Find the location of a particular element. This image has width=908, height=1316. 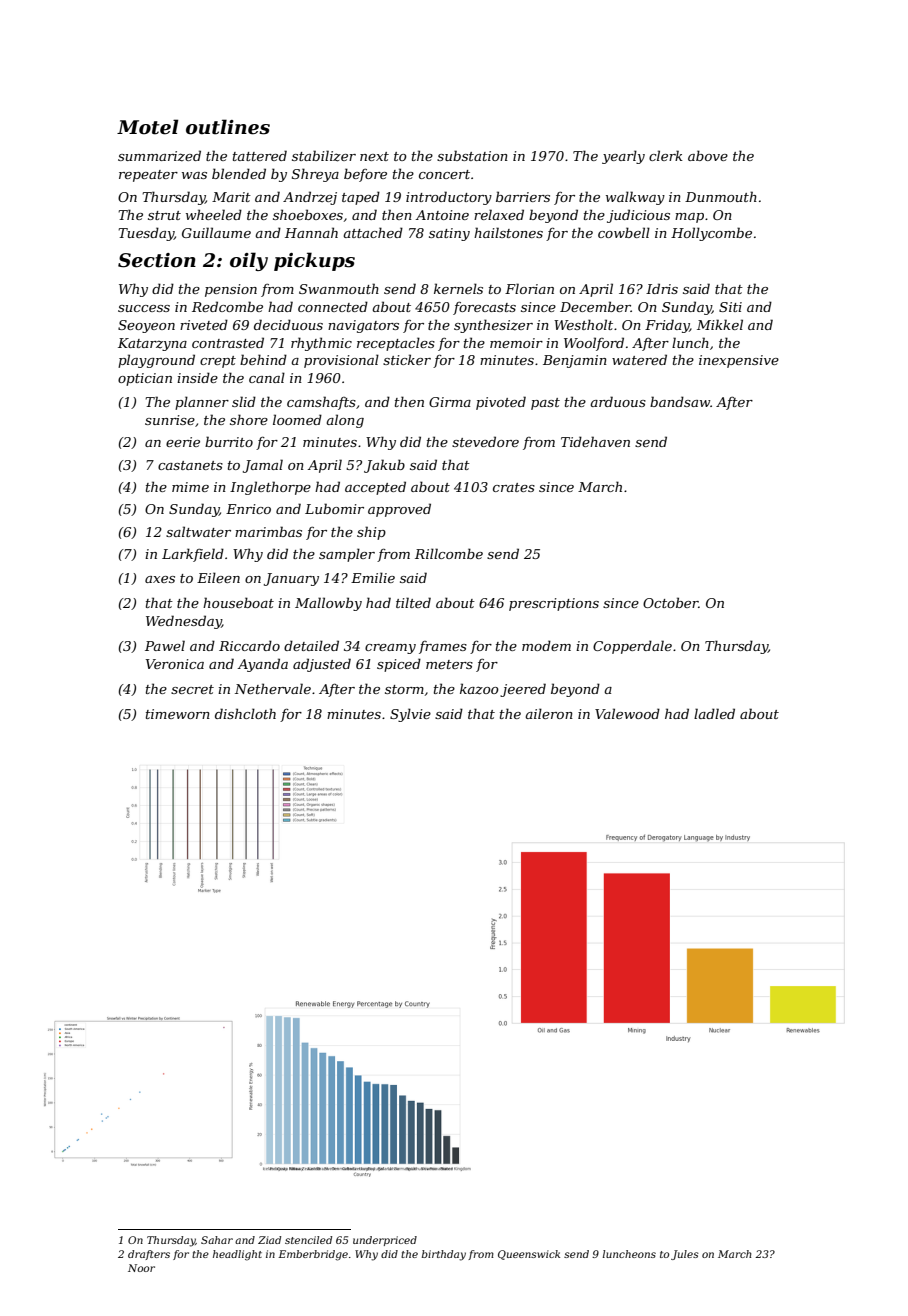

ladled is located at coordinates (714, 713).
